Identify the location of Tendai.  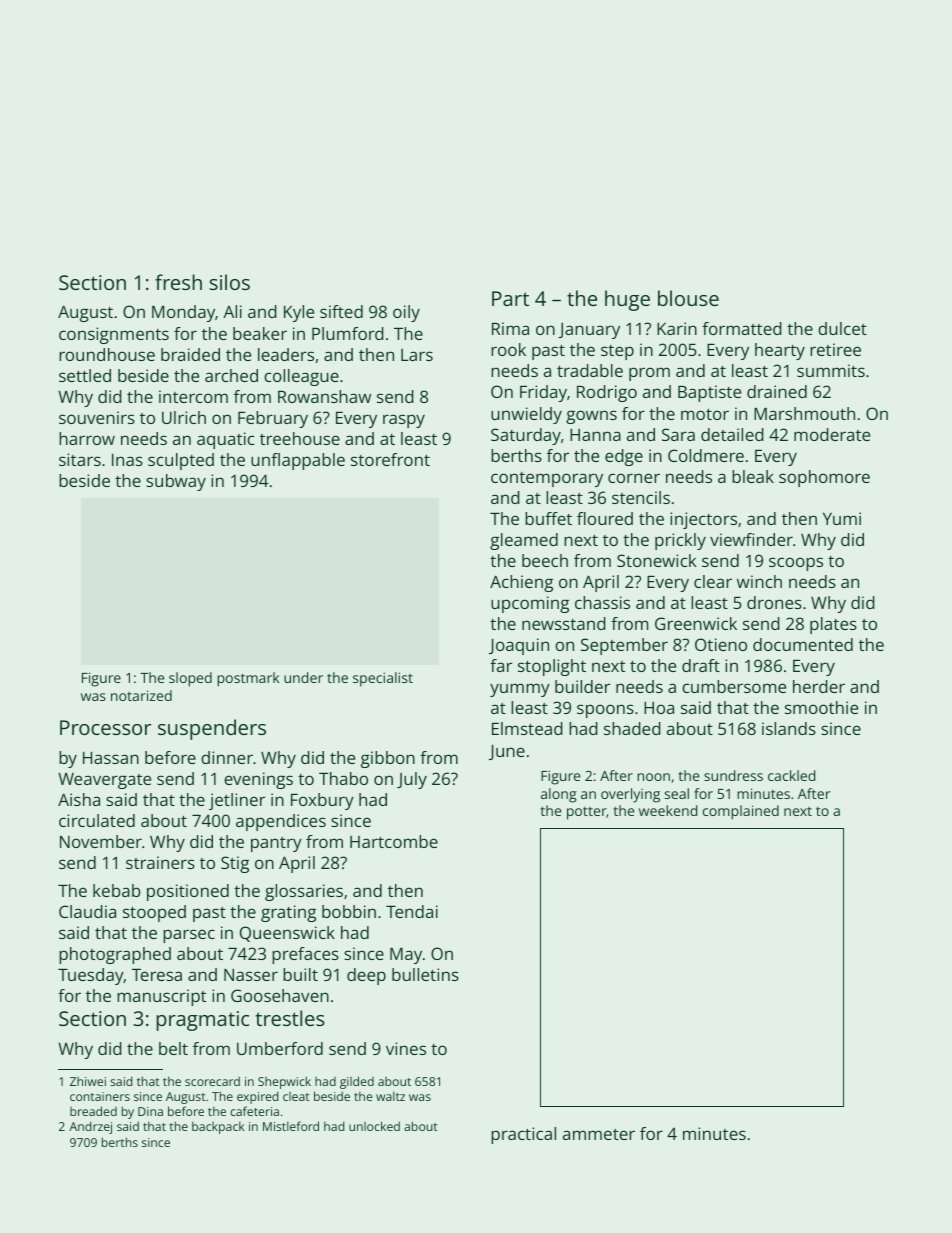
(412, 911).
